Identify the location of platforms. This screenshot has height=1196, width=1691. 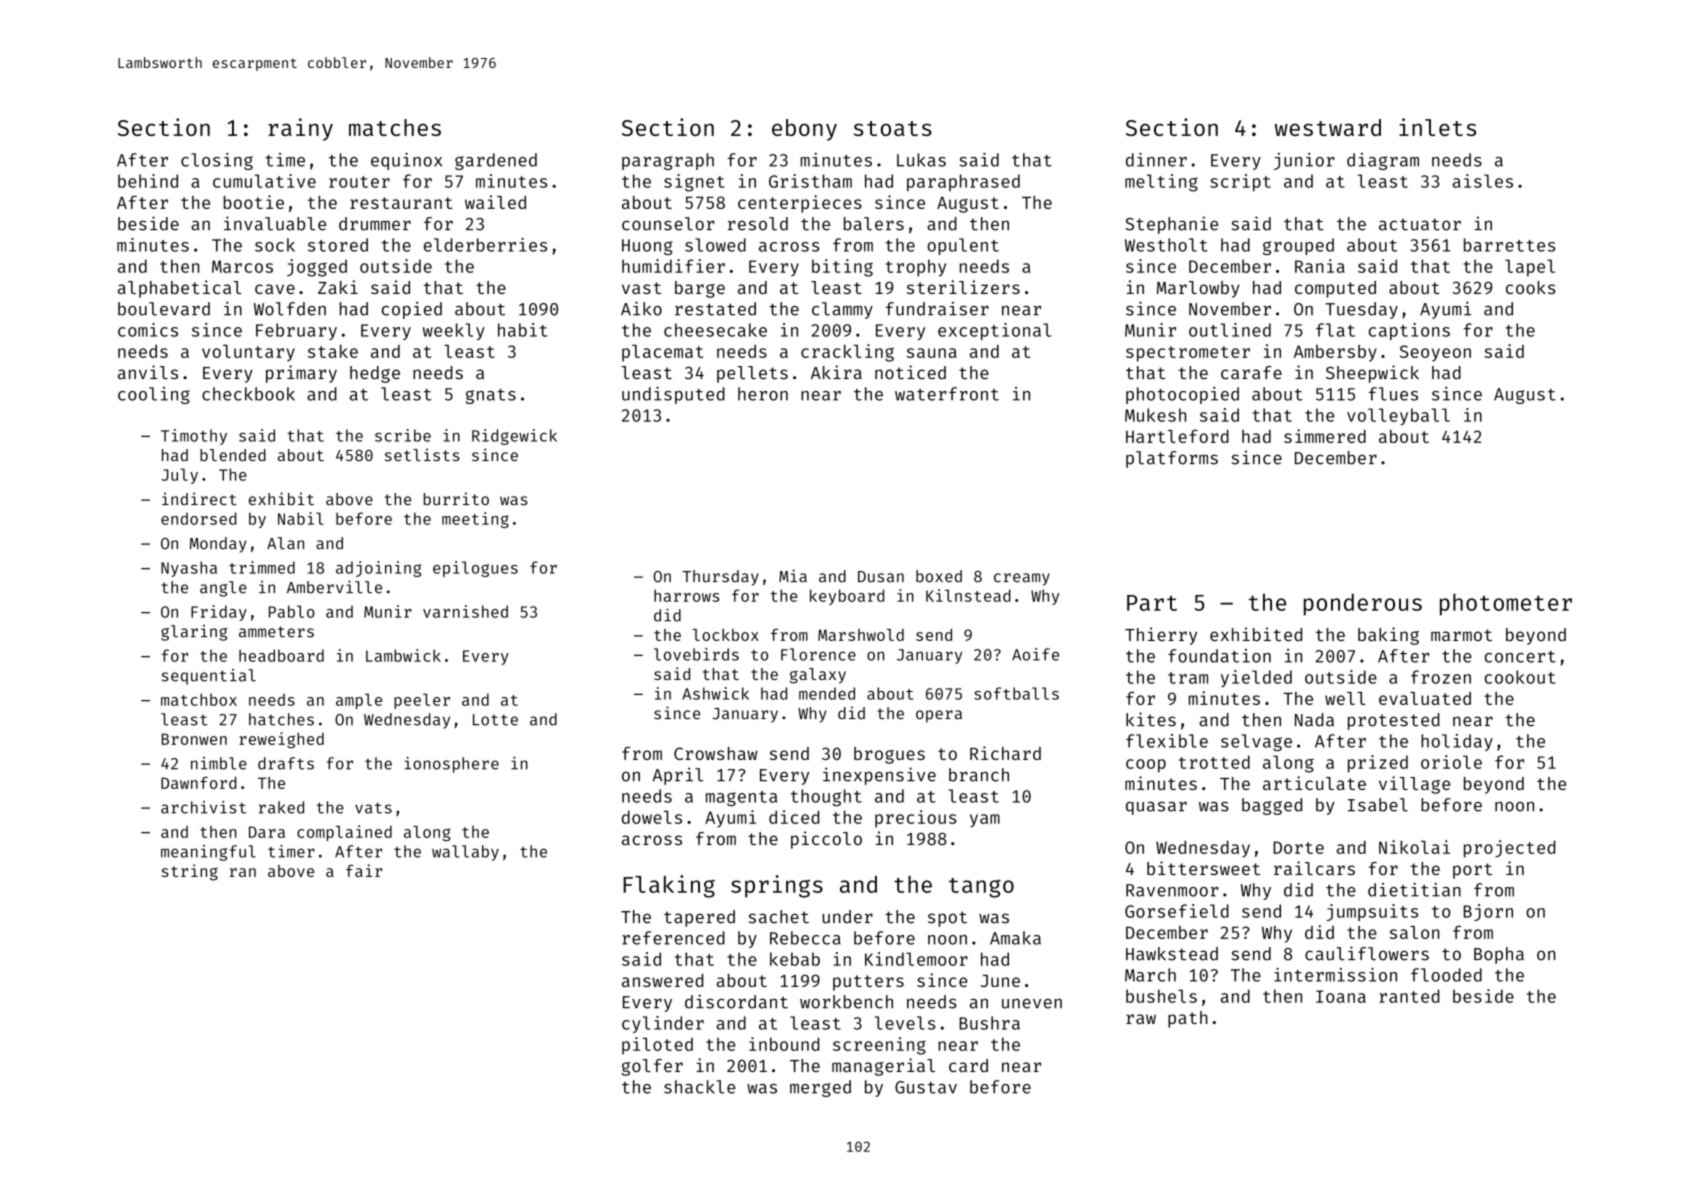
(1172, 459).
